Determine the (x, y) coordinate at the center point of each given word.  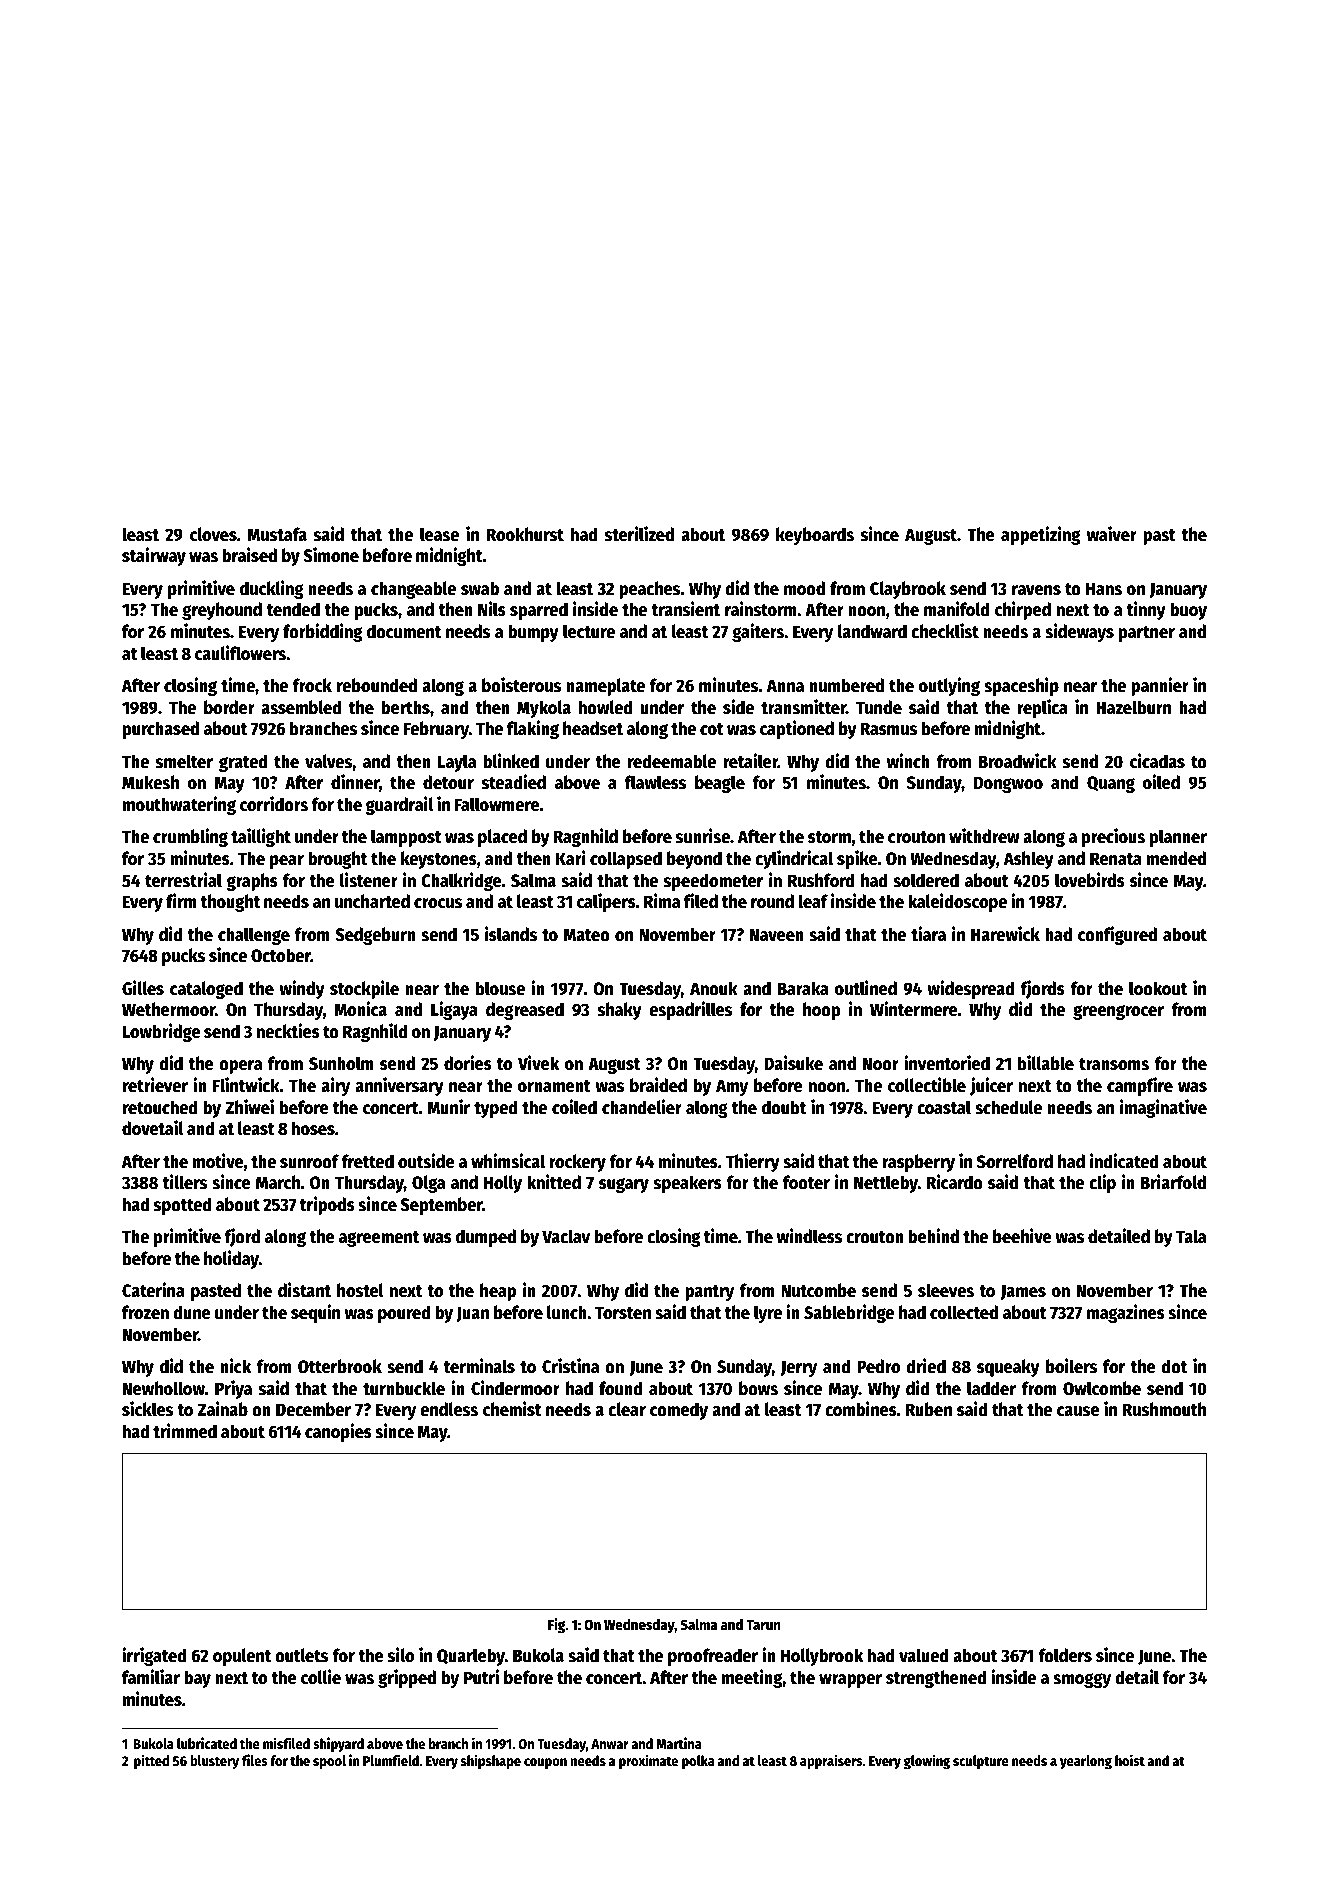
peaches (649, 590)
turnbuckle (404, 1388)
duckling (272, 589)
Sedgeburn (375, 936)
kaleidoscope (957, 902)
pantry (709, 1293)
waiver (1112, 534)
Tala (1191, 1236)
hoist (1130, 1760)
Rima (662, 901)
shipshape (491, 1761)
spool (329, 1762)
